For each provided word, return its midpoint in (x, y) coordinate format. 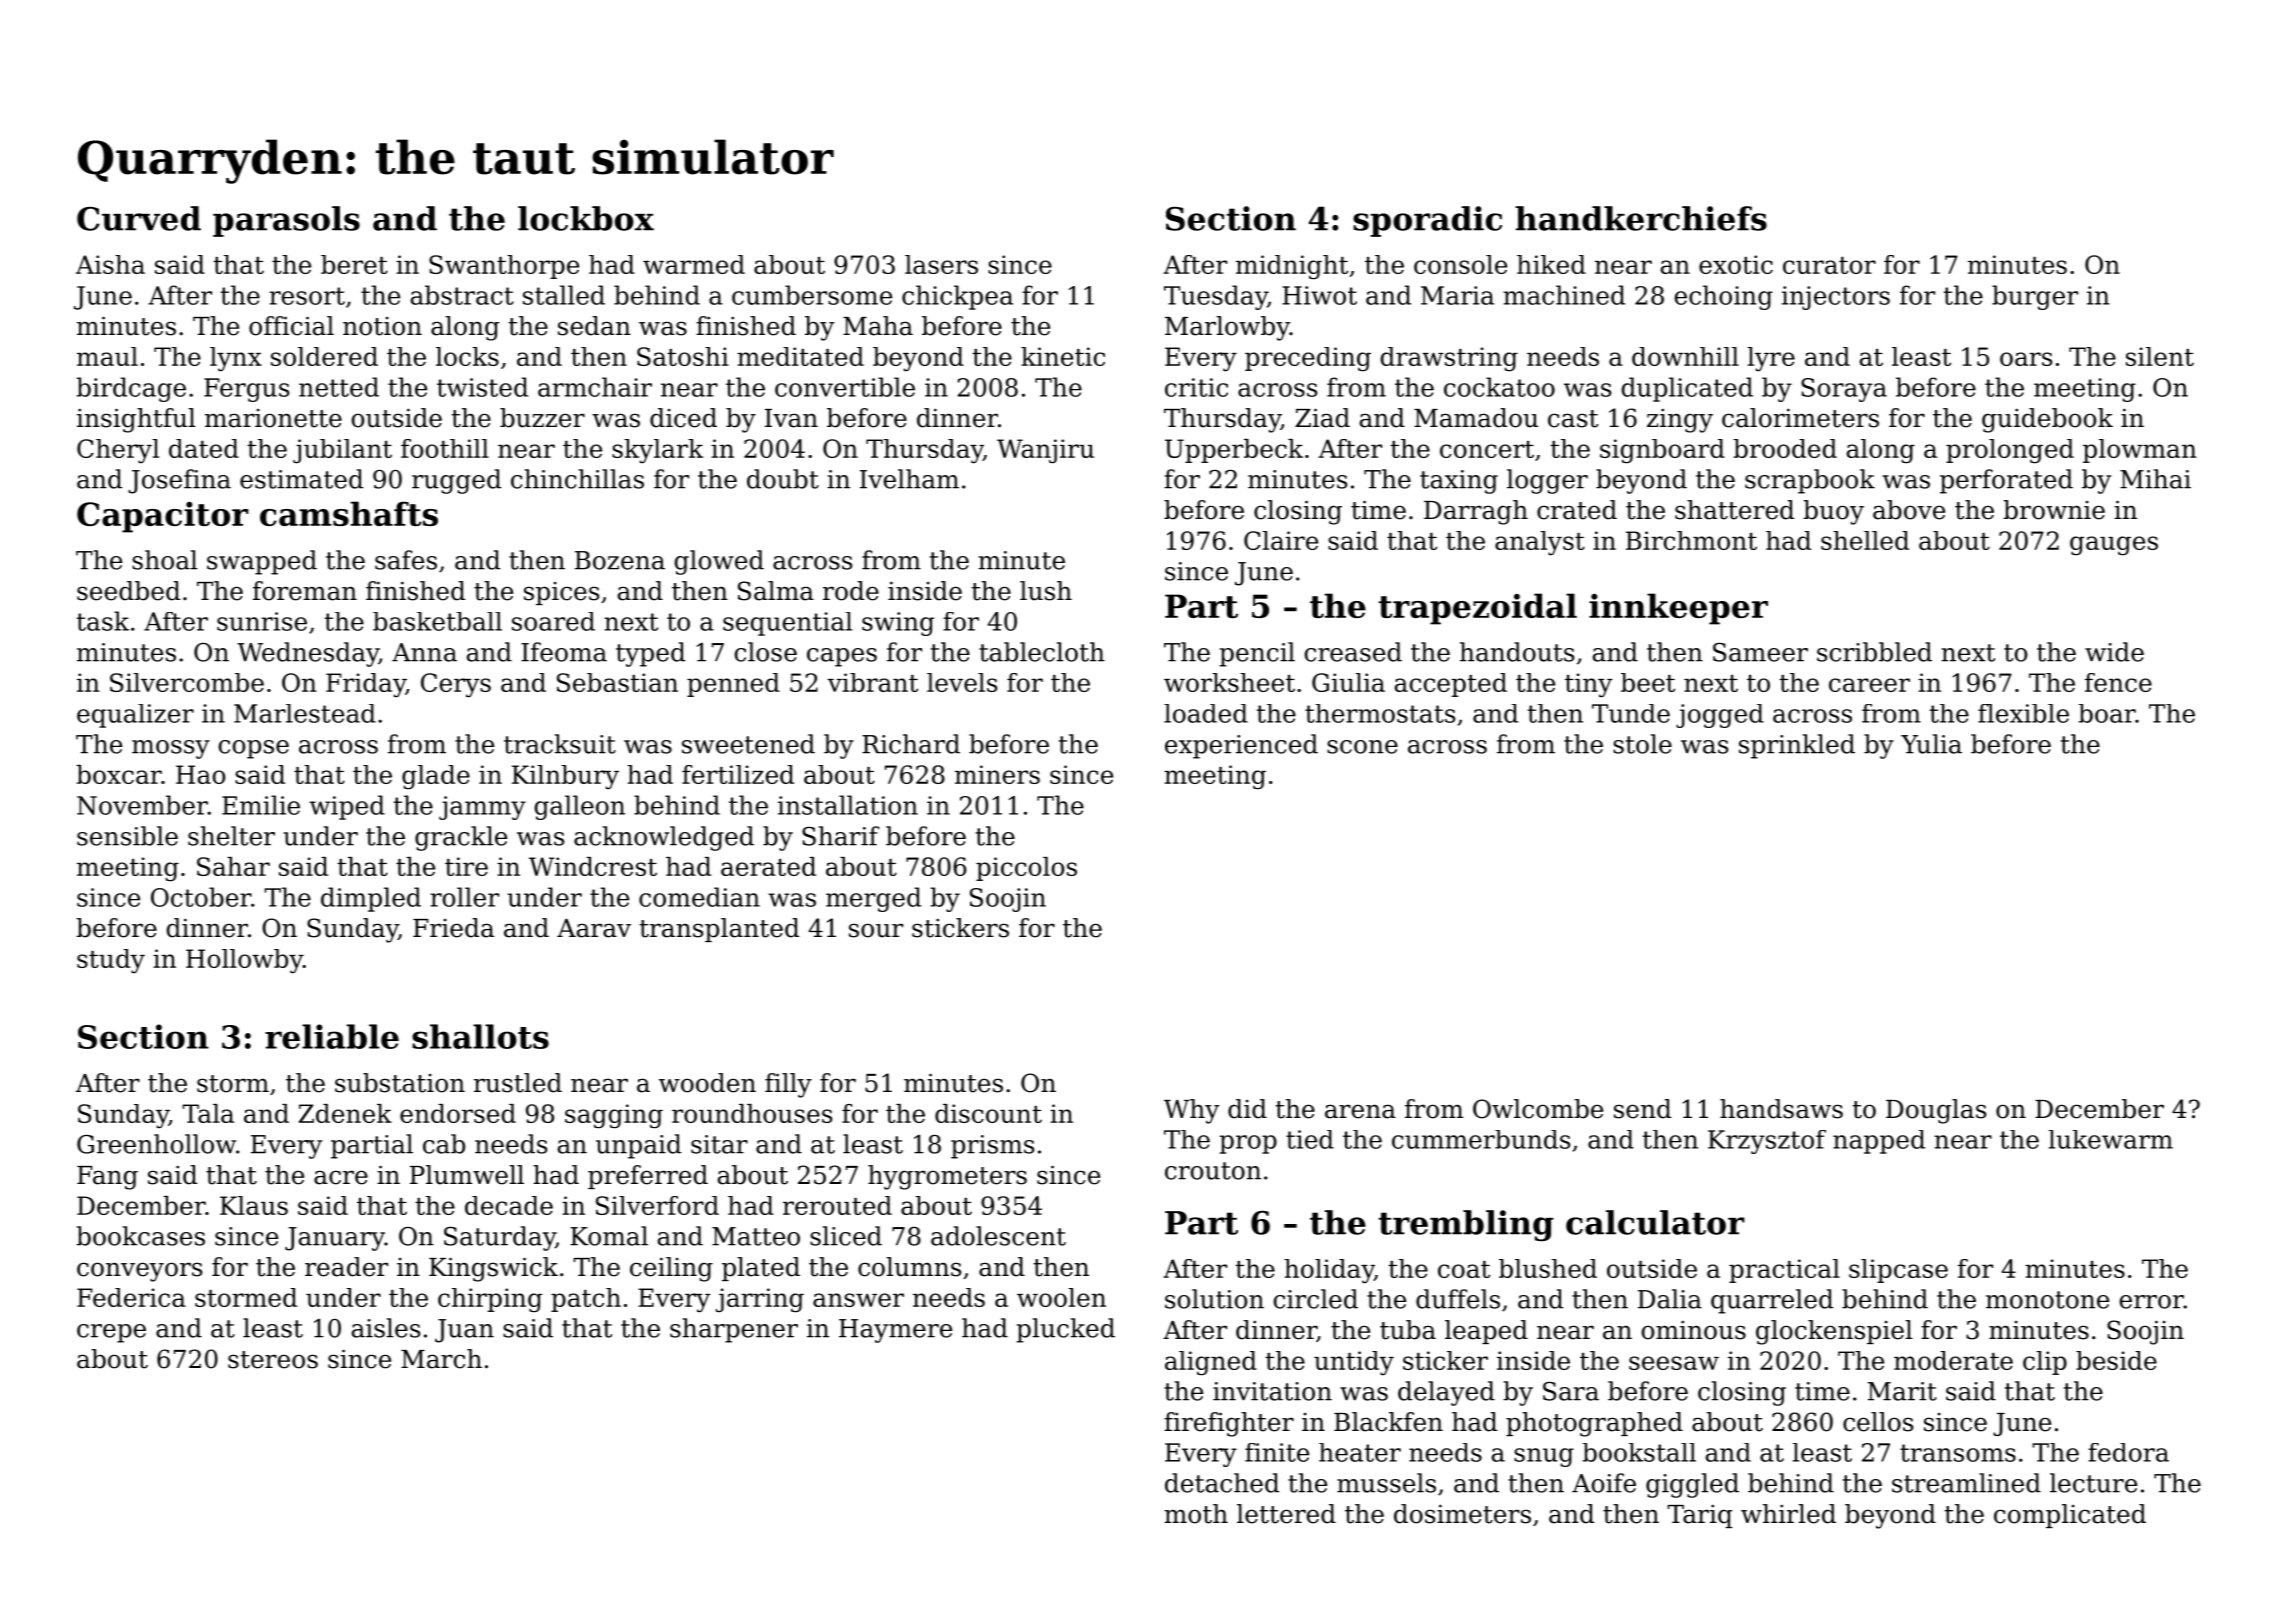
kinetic (1063, 356)
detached (1222, 1483)
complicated (2070, 1516)
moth (1196, 1514)
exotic (1736, 264)
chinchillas (577, 479)
